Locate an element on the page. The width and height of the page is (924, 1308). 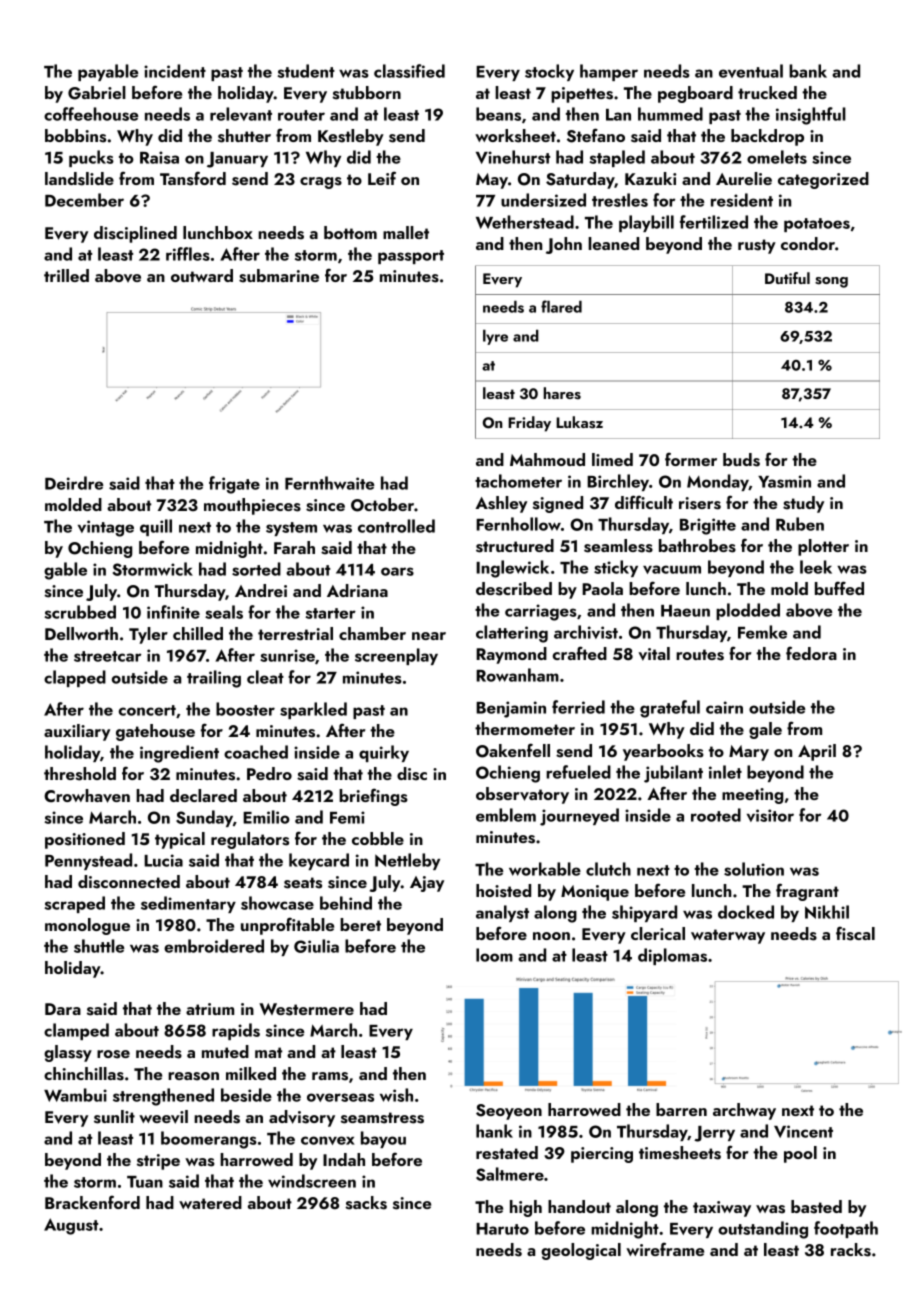
Tansford is located at coordinates (193, 178).
